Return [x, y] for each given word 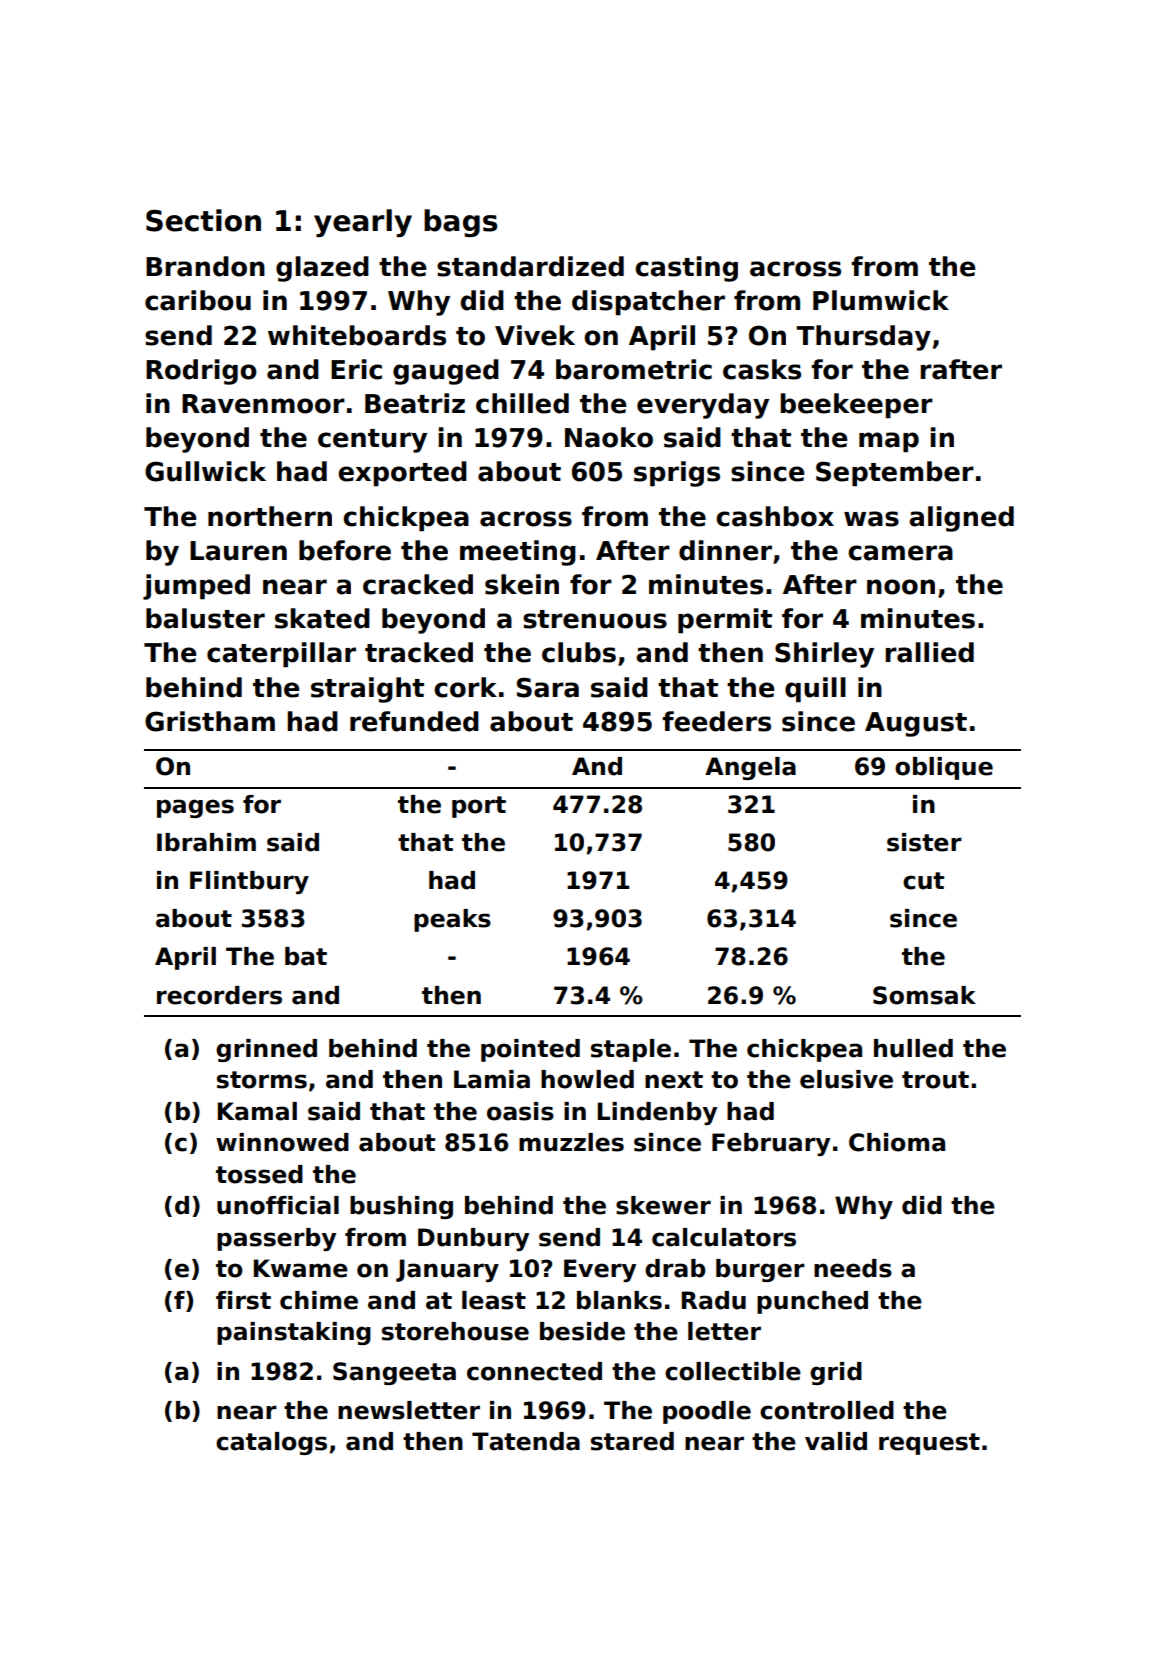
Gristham [210, 721]
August [916, 724]
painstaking [294, 1333]
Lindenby [657, 1113]
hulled [913, 1048]
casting [686, 269]
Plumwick [881, 300]
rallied [929, 652]
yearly [363, 223]
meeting [518, 553]
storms [262, 1080]
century [372, 441]
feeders [716, 721]
